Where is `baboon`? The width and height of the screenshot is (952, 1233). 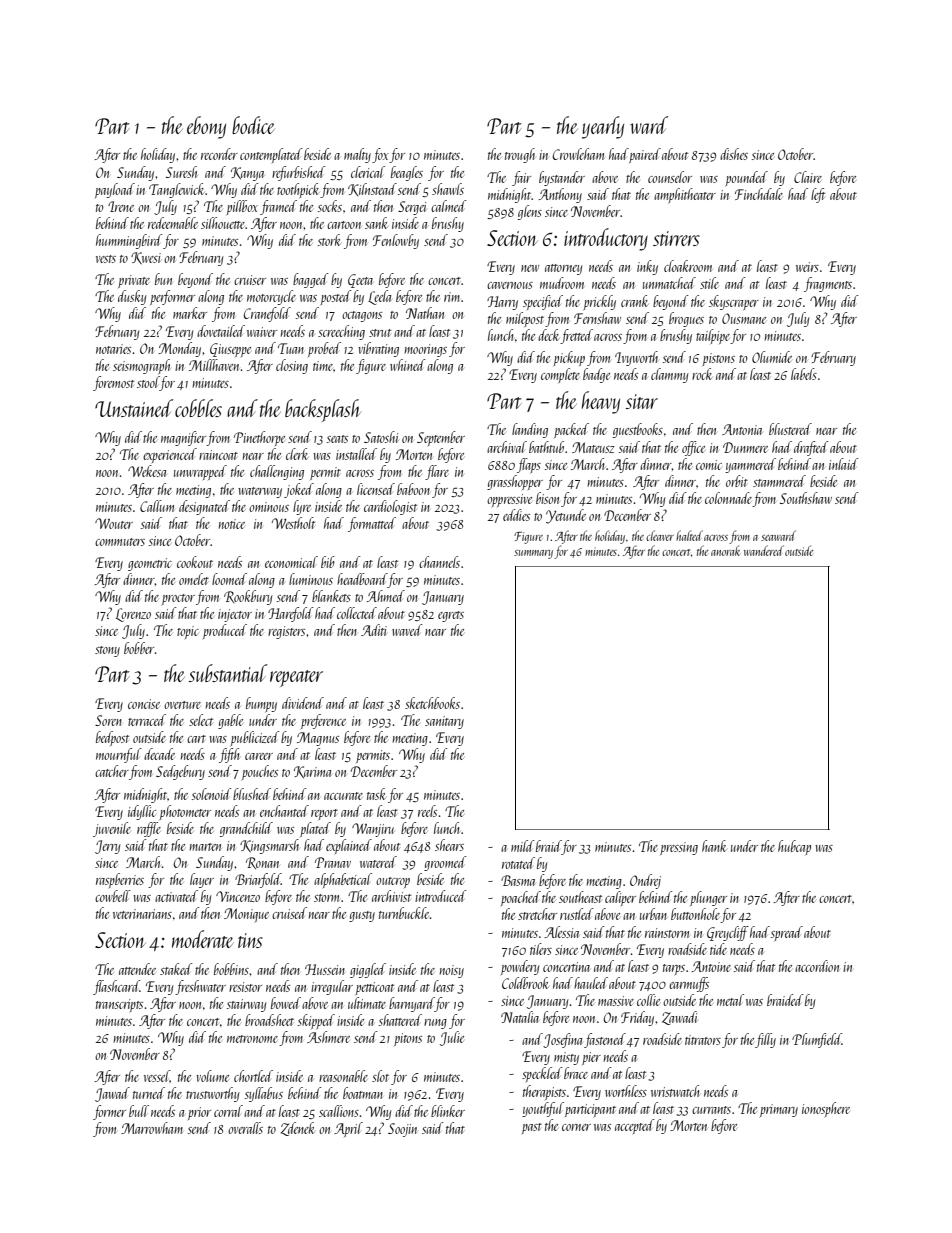
baboon is located at coordinates (413, 489).
